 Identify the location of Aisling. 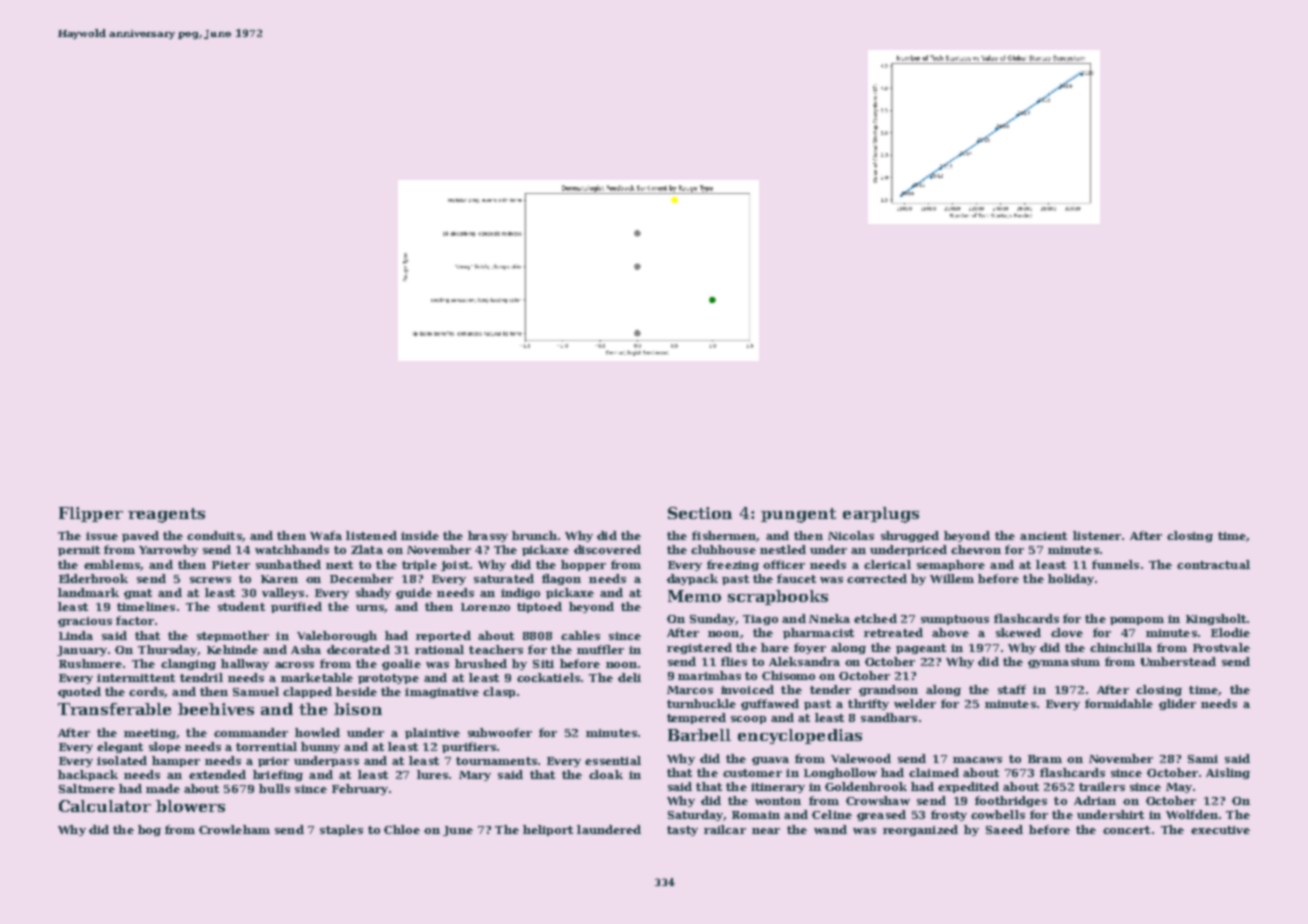
(1228, 773).
